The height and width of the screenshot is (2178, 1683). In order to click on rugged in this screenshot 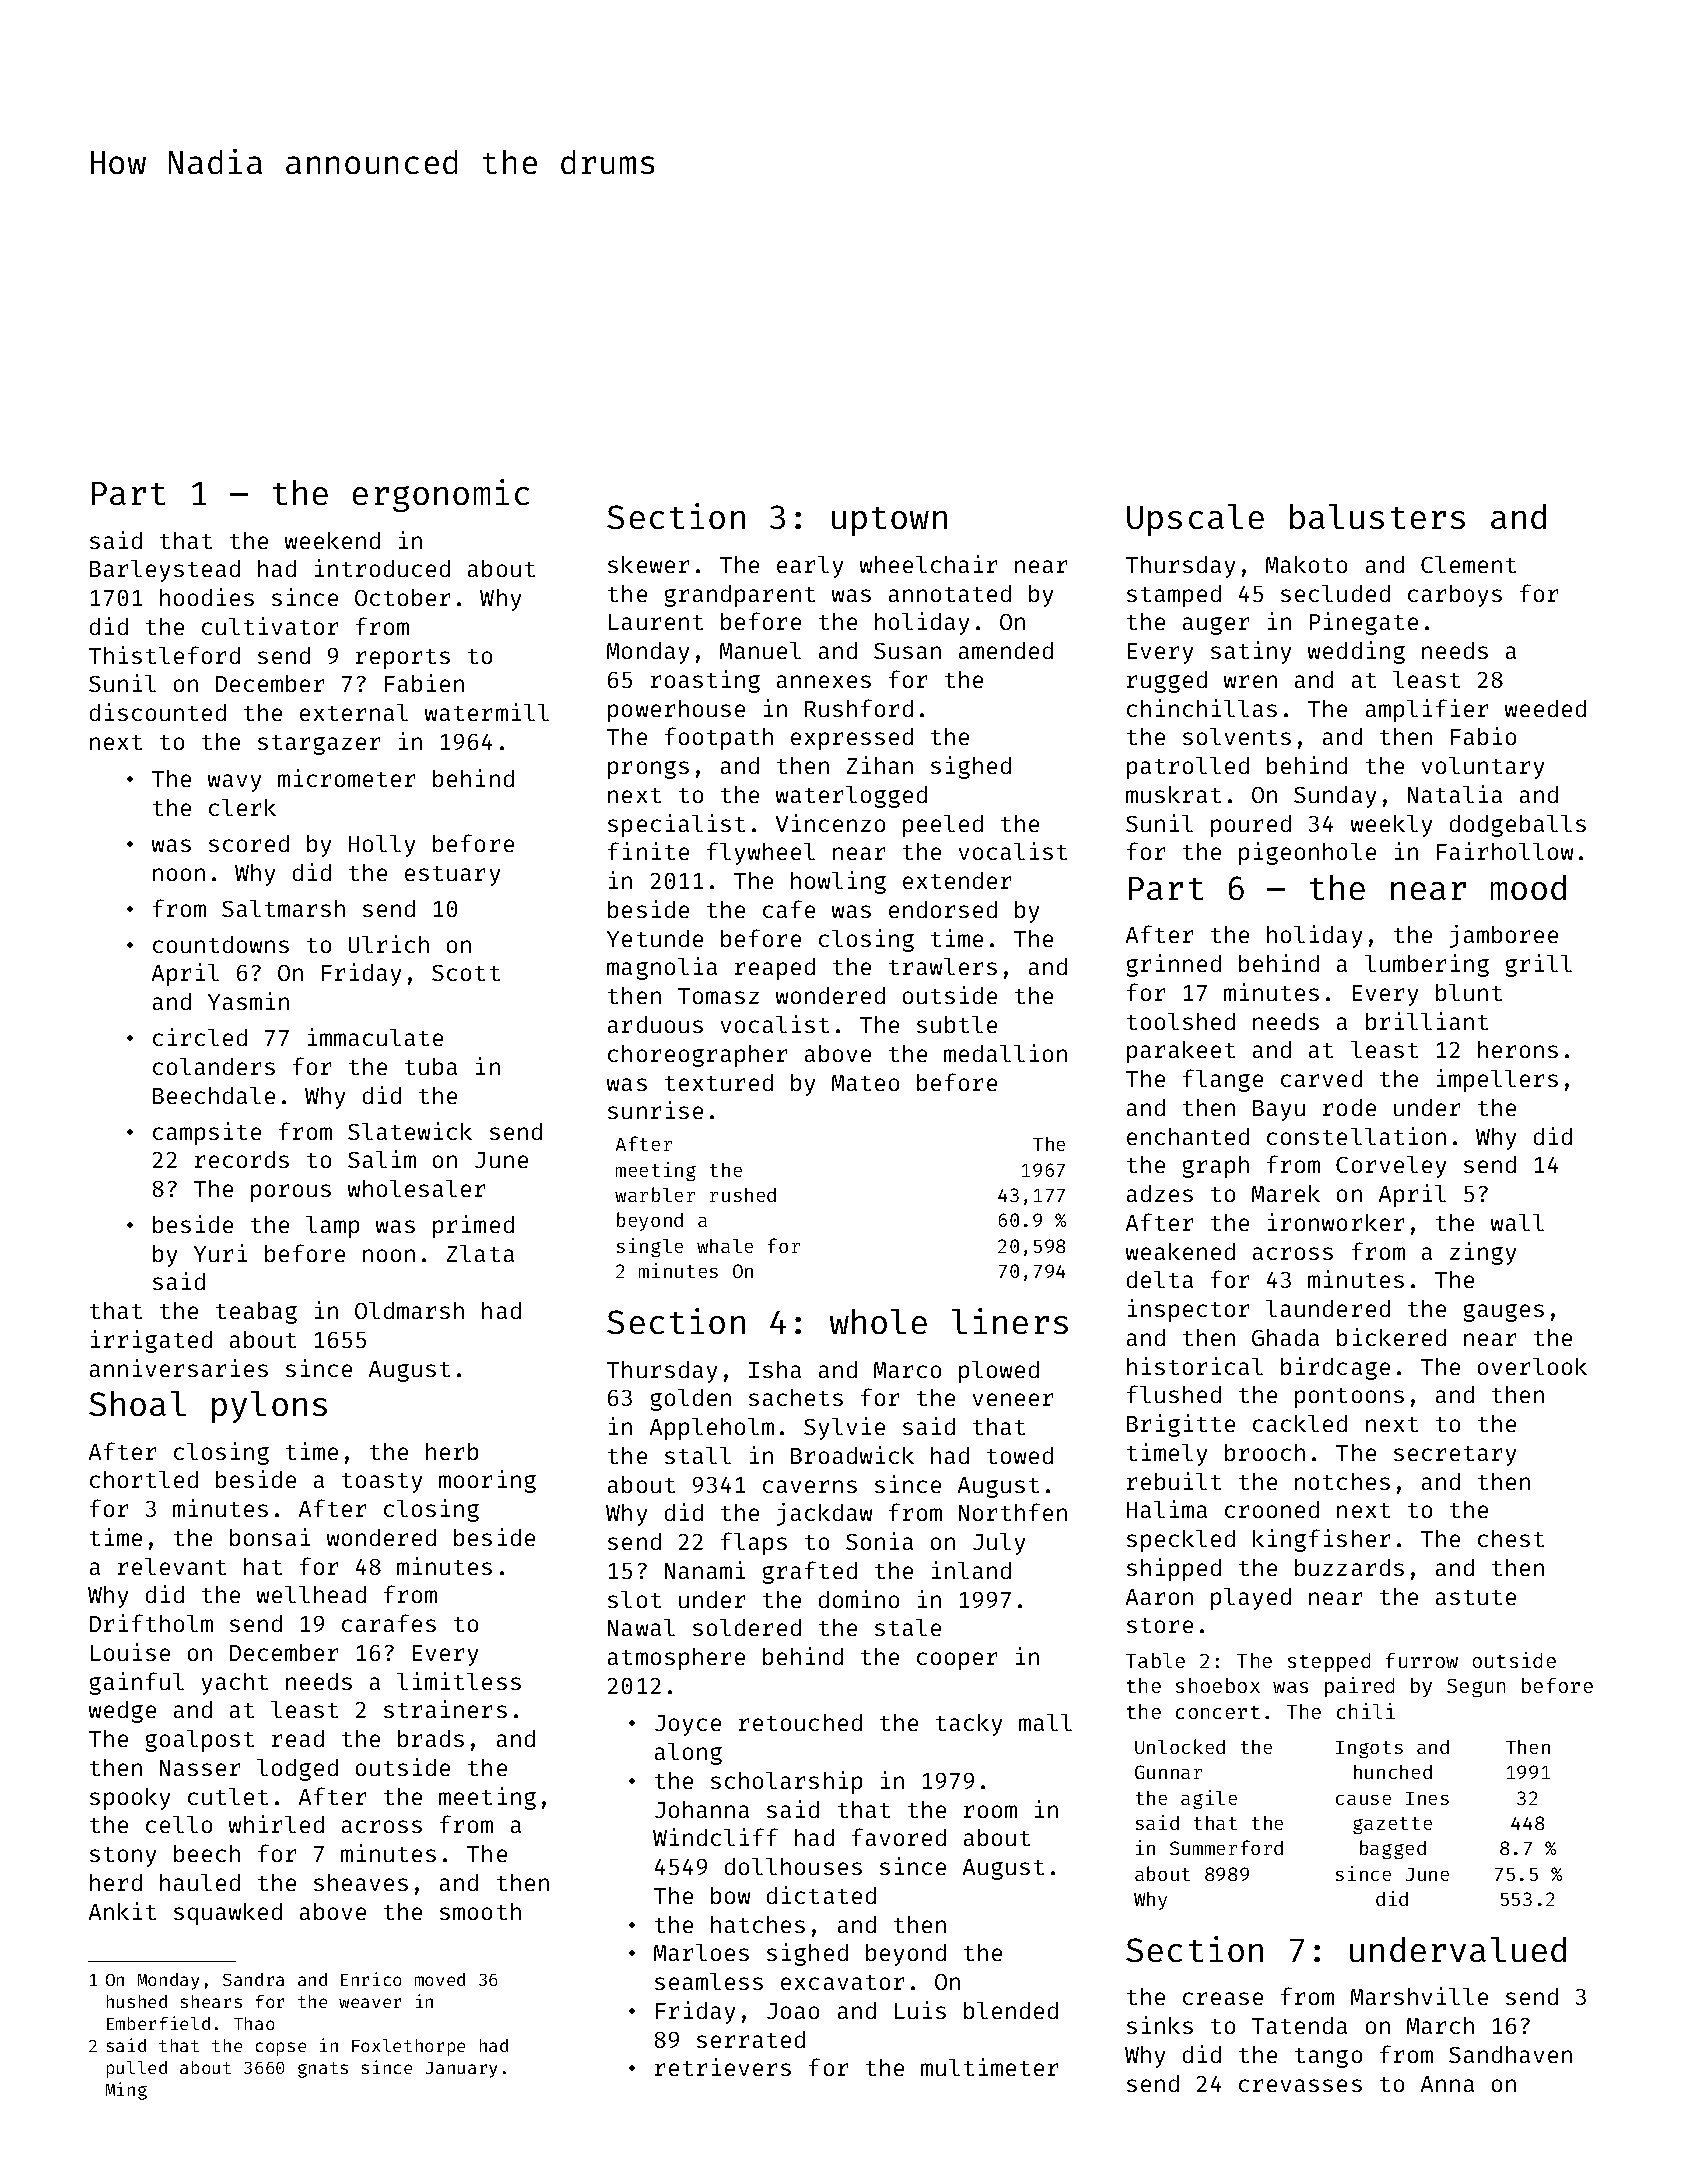, I will do `click(1167, 682)`.
